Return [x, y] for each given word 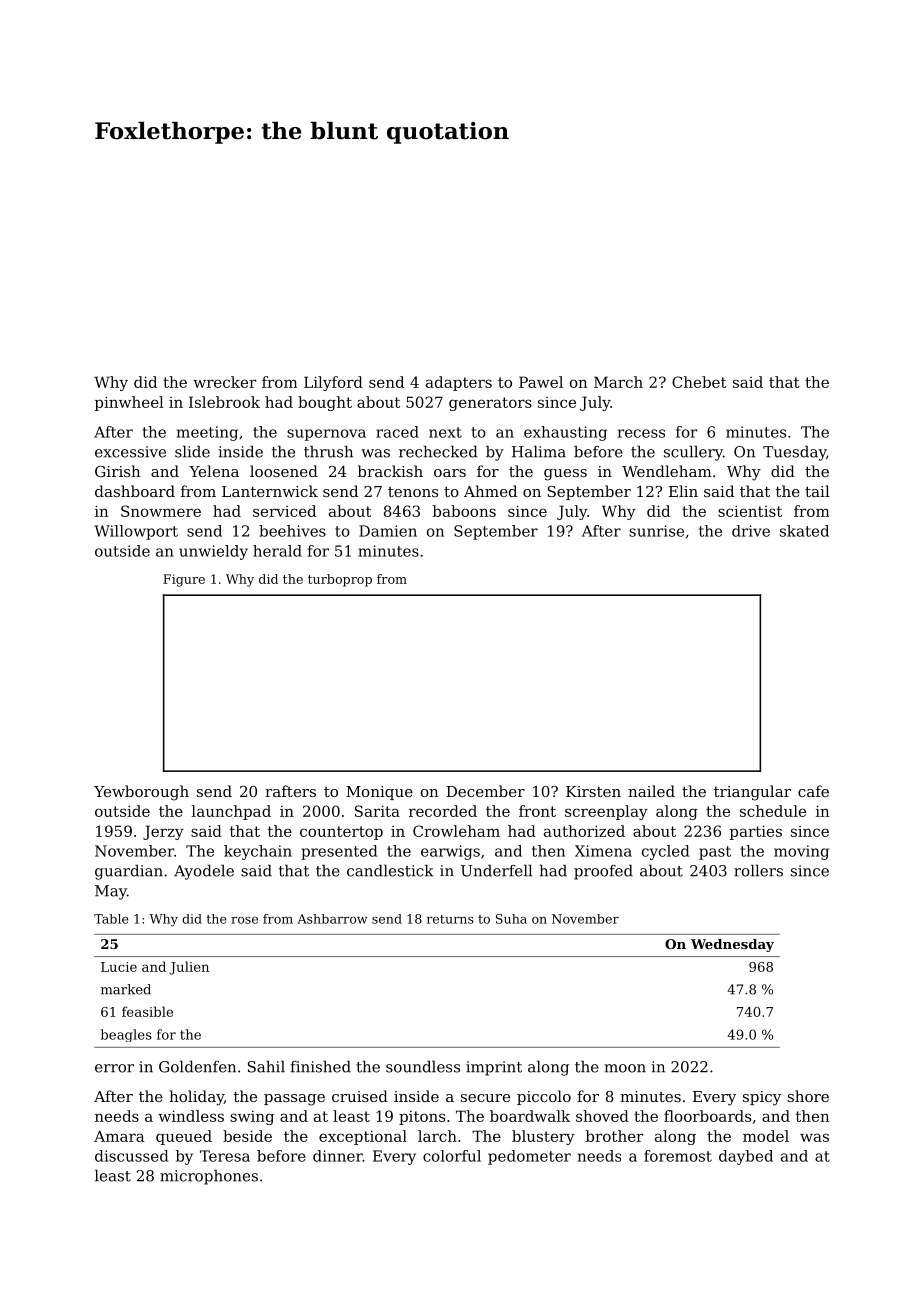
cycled [666, 852]
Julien [189, 968]
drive [751, 531]
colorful [452, 1156]
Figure [184, 580]
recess [641, 433]
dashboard [135, 491]
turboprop [340, 580]
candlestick [390, 870]
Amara [119, 1136]
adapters [459, 383]
